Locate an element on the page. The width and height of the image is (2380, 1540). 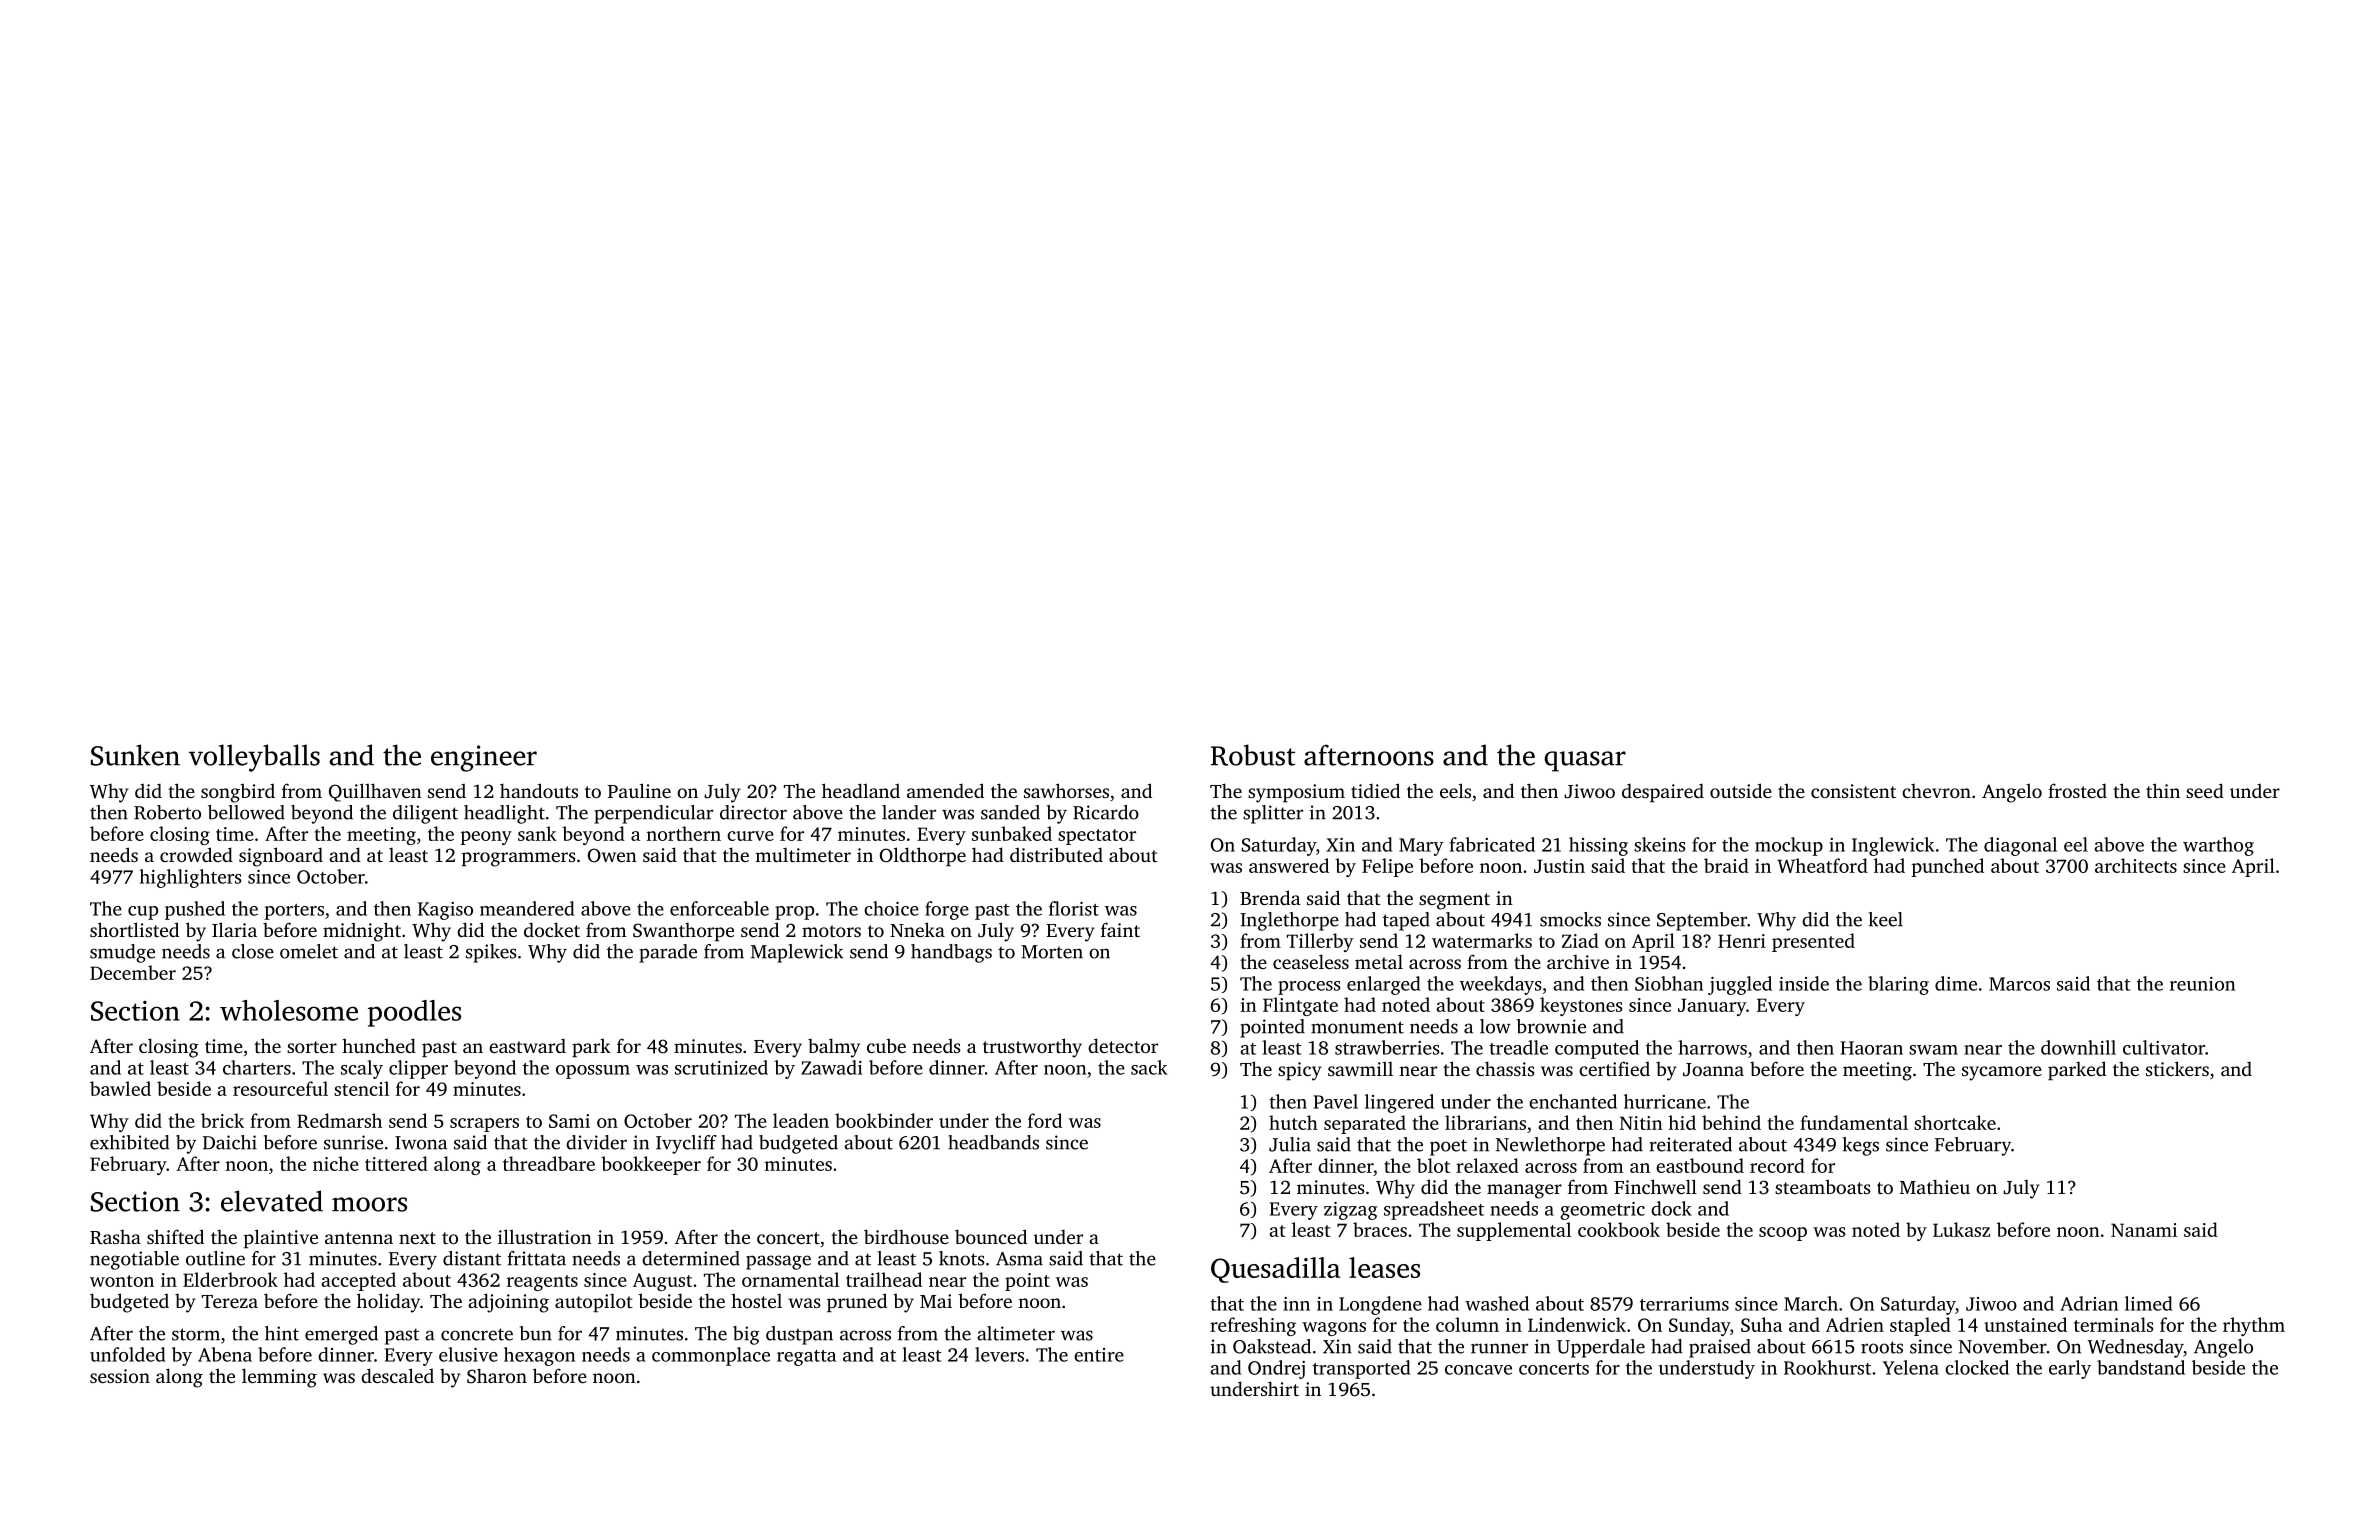
January is located at coordinates (1712, 1007).
